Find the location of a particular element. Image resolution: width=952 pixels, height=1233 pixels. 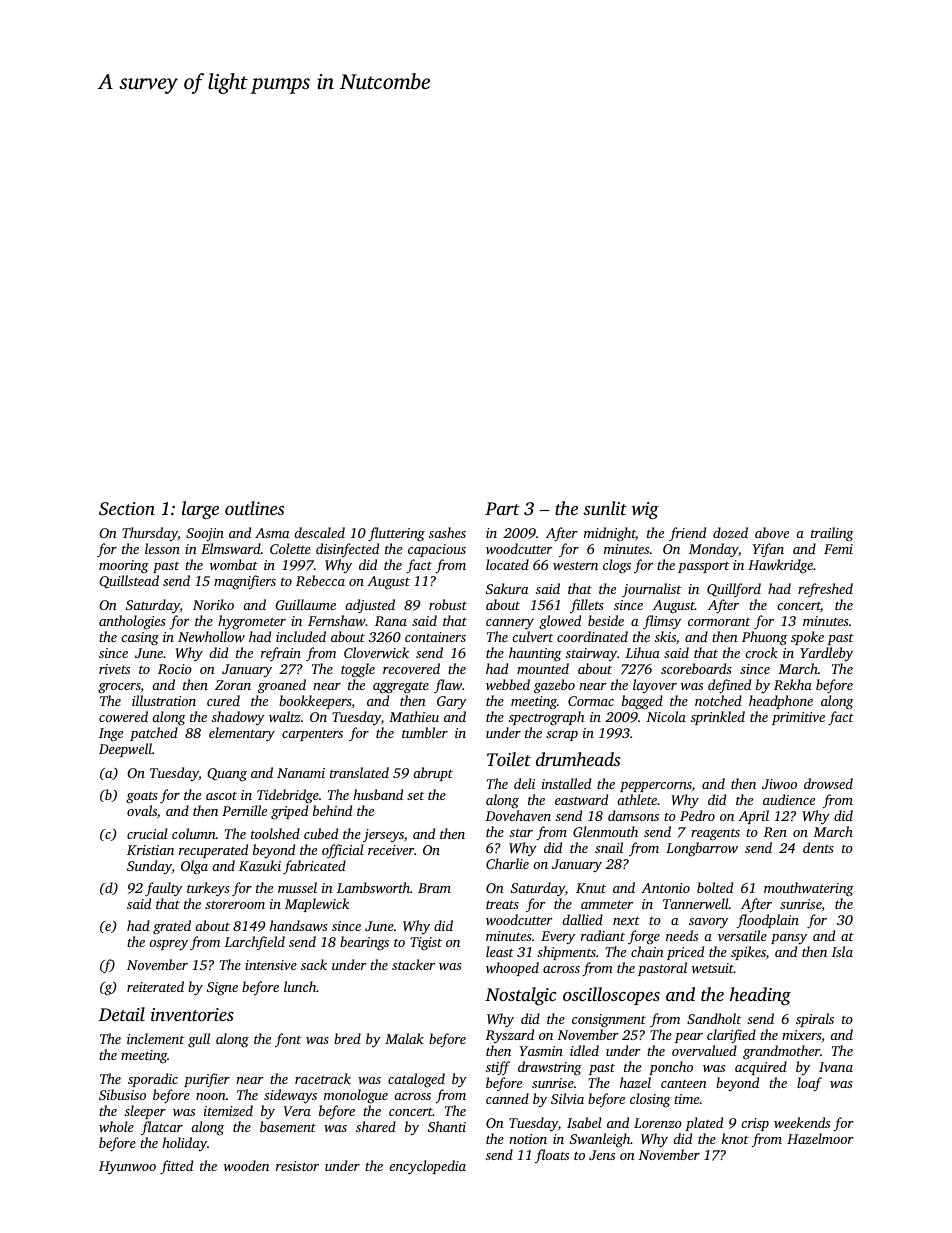

Deepwell is located at coordinates (125, 750).
